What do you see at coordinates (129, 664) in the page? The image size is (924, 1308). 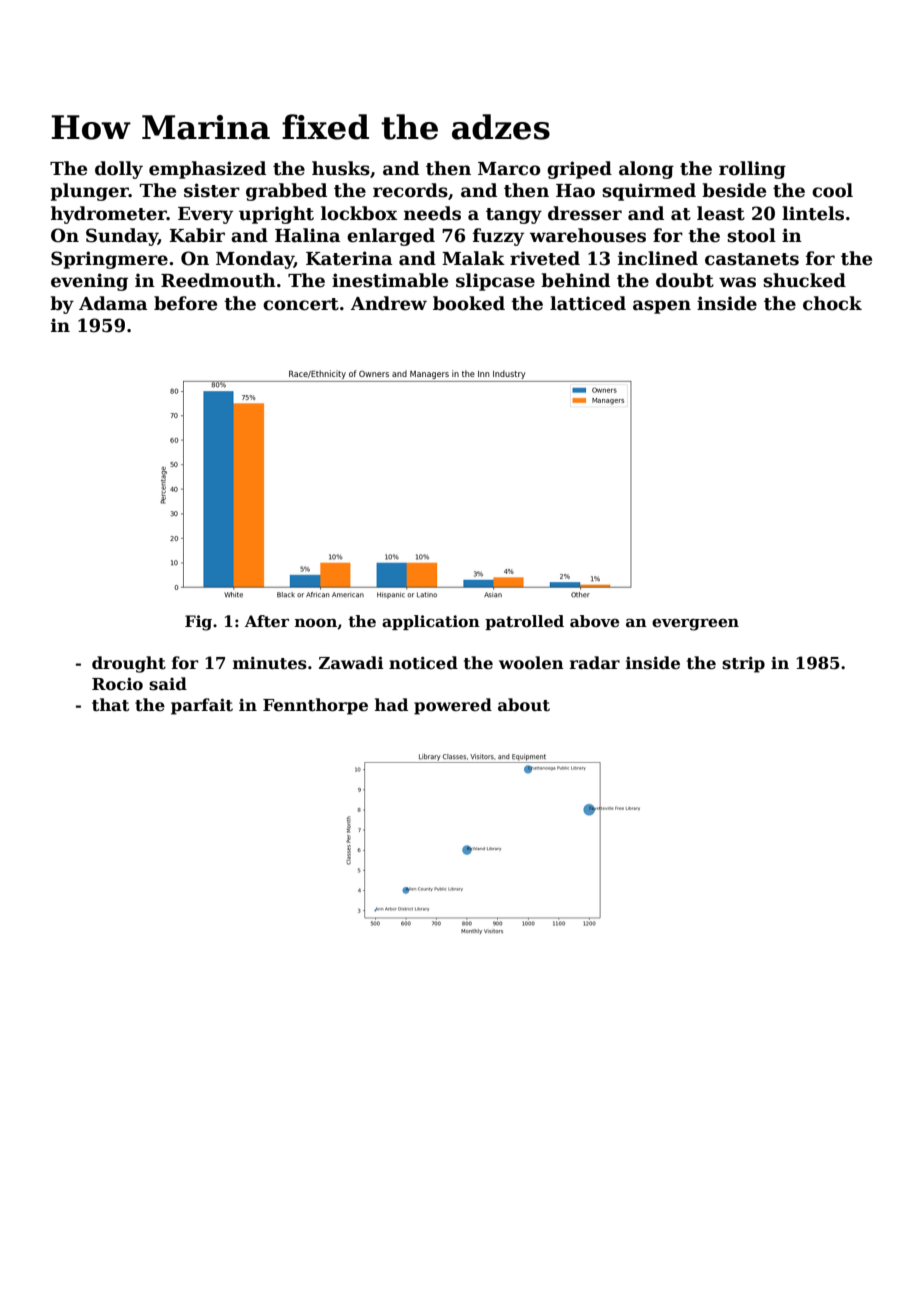 I see `drought` at bounding box center [129, 664].
